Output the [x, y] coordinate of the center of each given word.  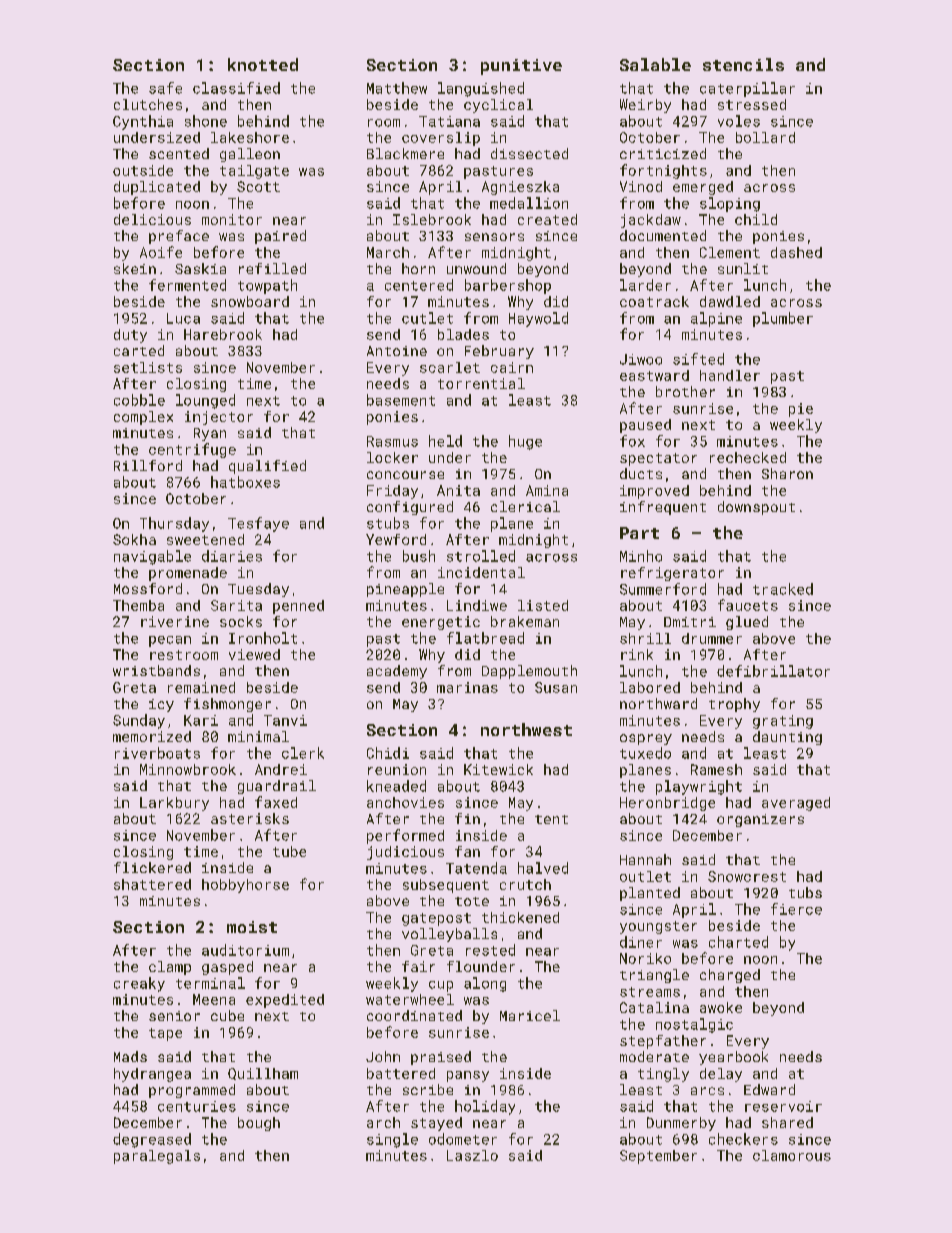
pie [801, 410]
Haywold [538, 319]
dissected [529, 153]
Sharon [787, 473]
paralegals [157, 1157]
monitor [232, 219]
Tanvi [285, 720]
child [756, 219]
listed [543, 605]
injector [219, 418]
